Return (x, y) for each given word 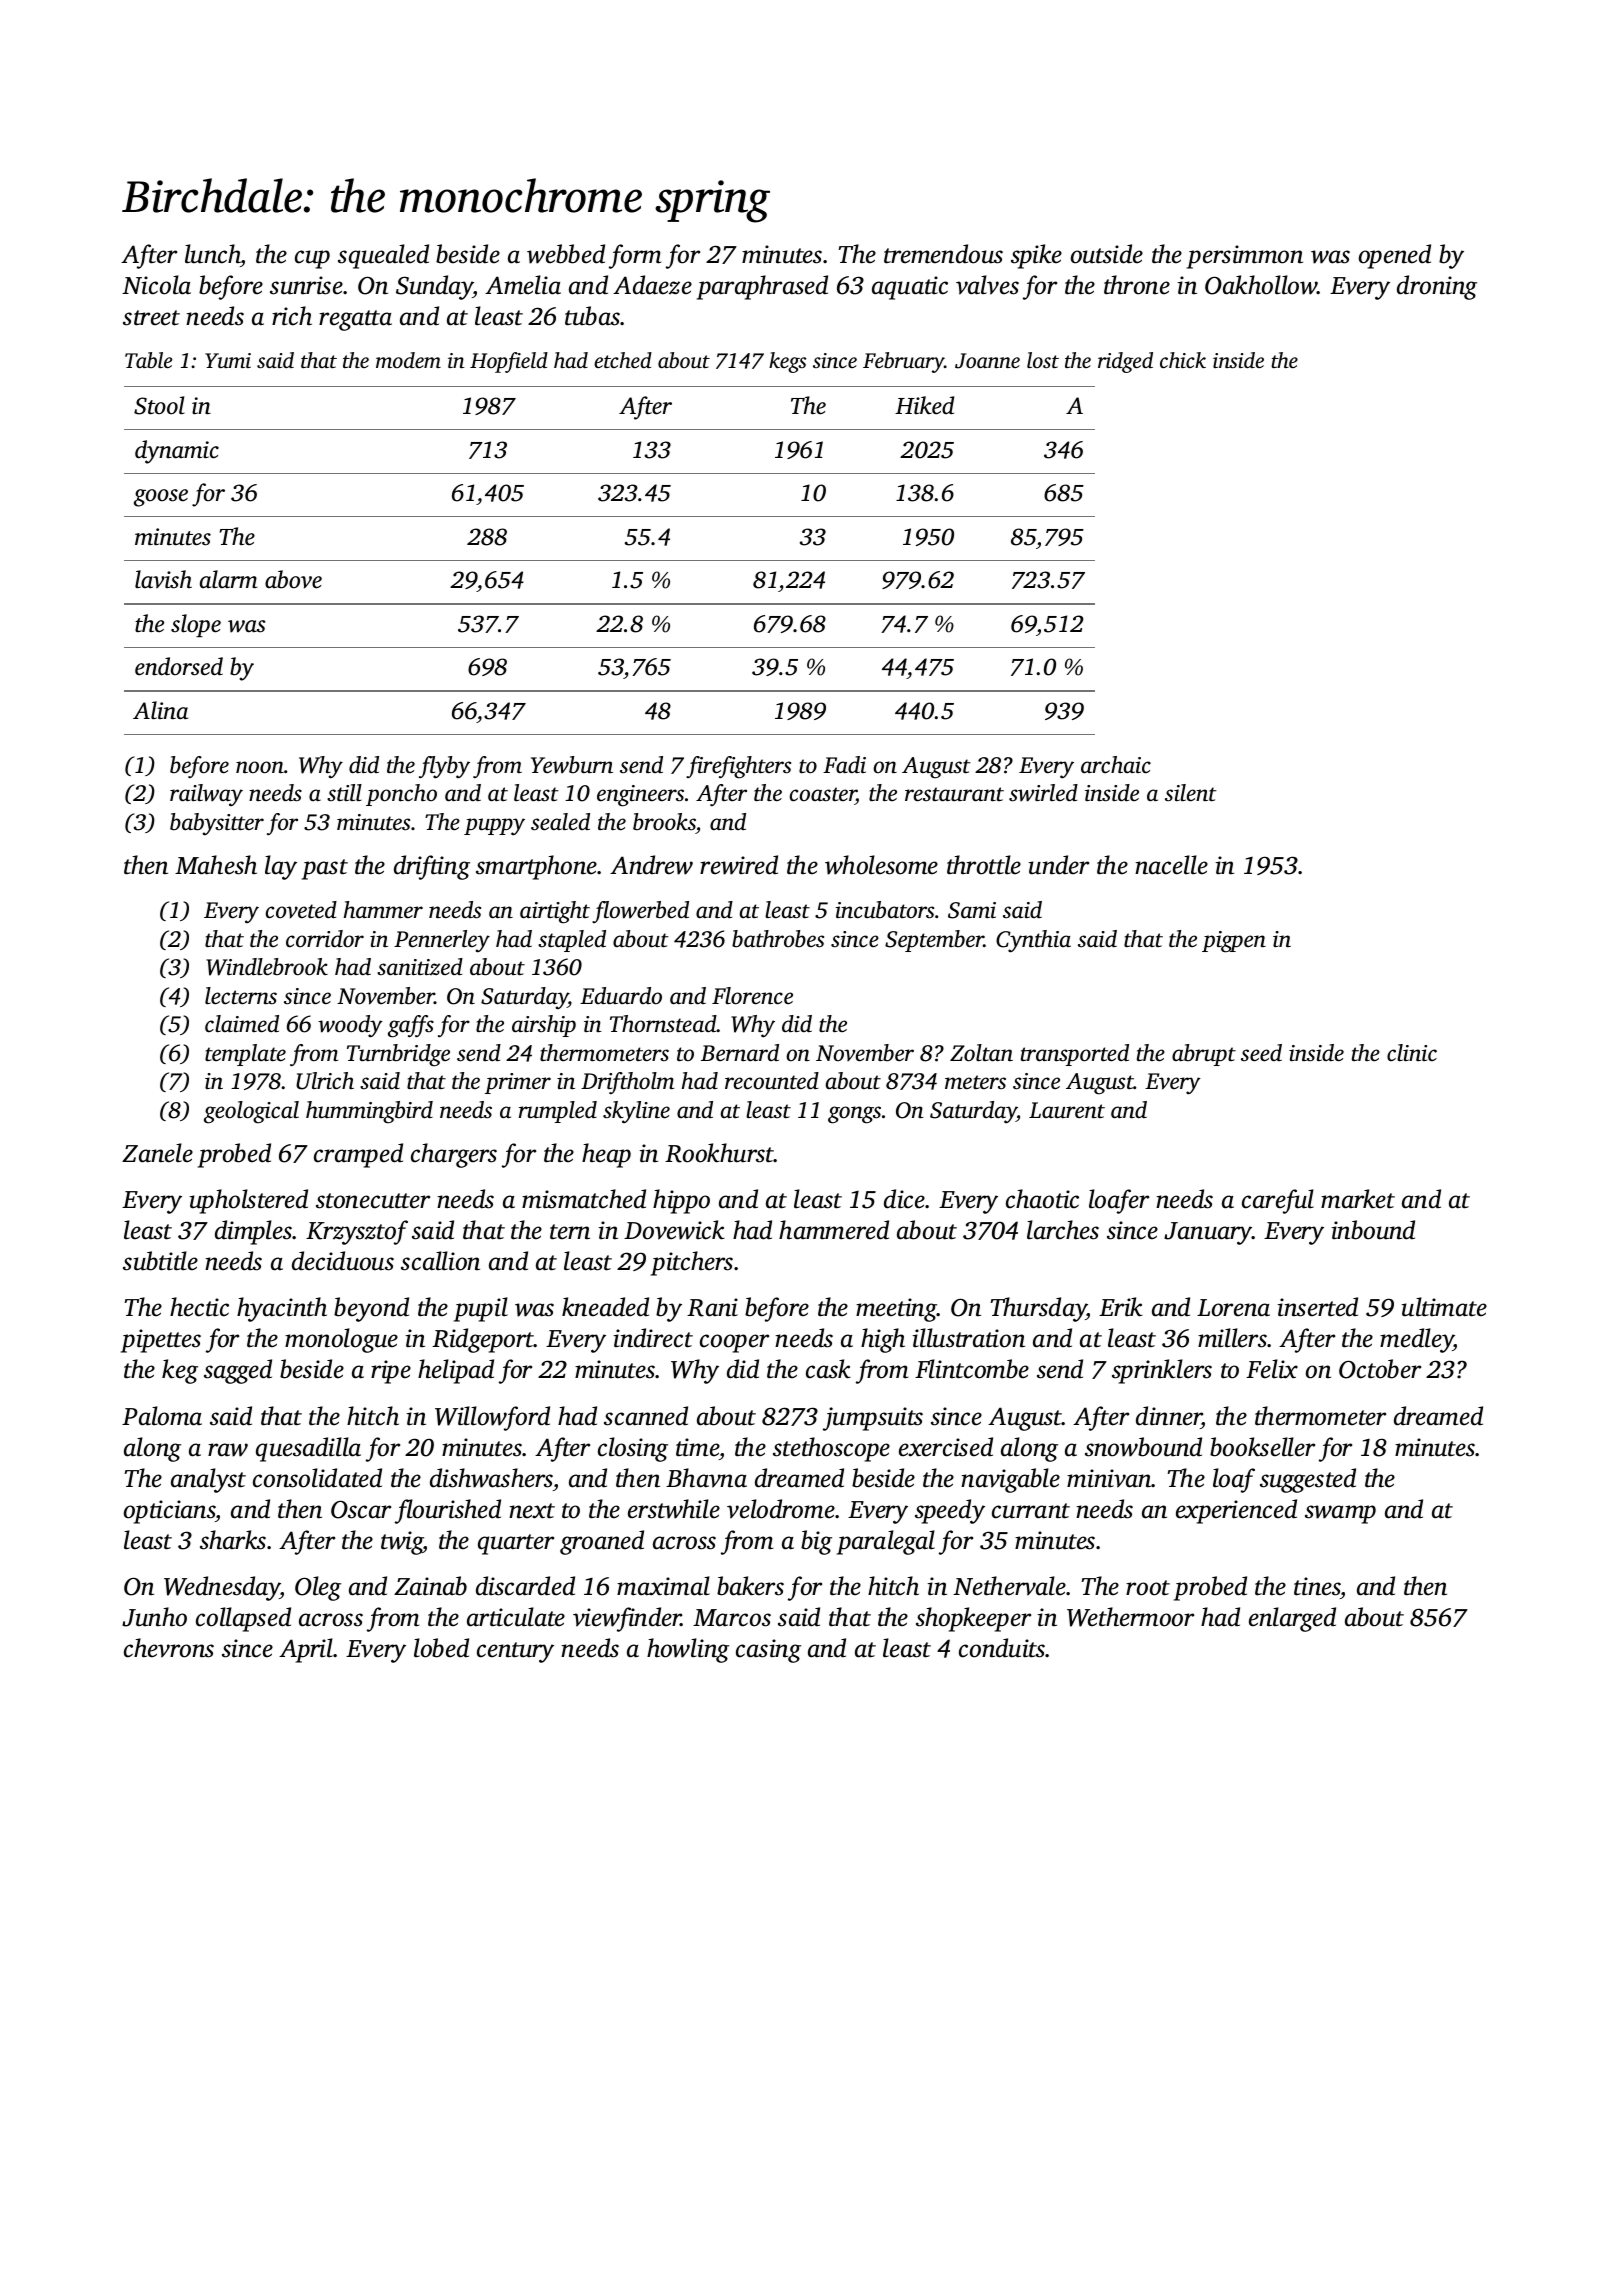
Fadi (844, 764)
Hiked (924, 405)
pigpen (1234, 942)
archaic (1116, 765)
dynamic (177, 452)
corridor (325, 939)
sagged (238, 1371)
